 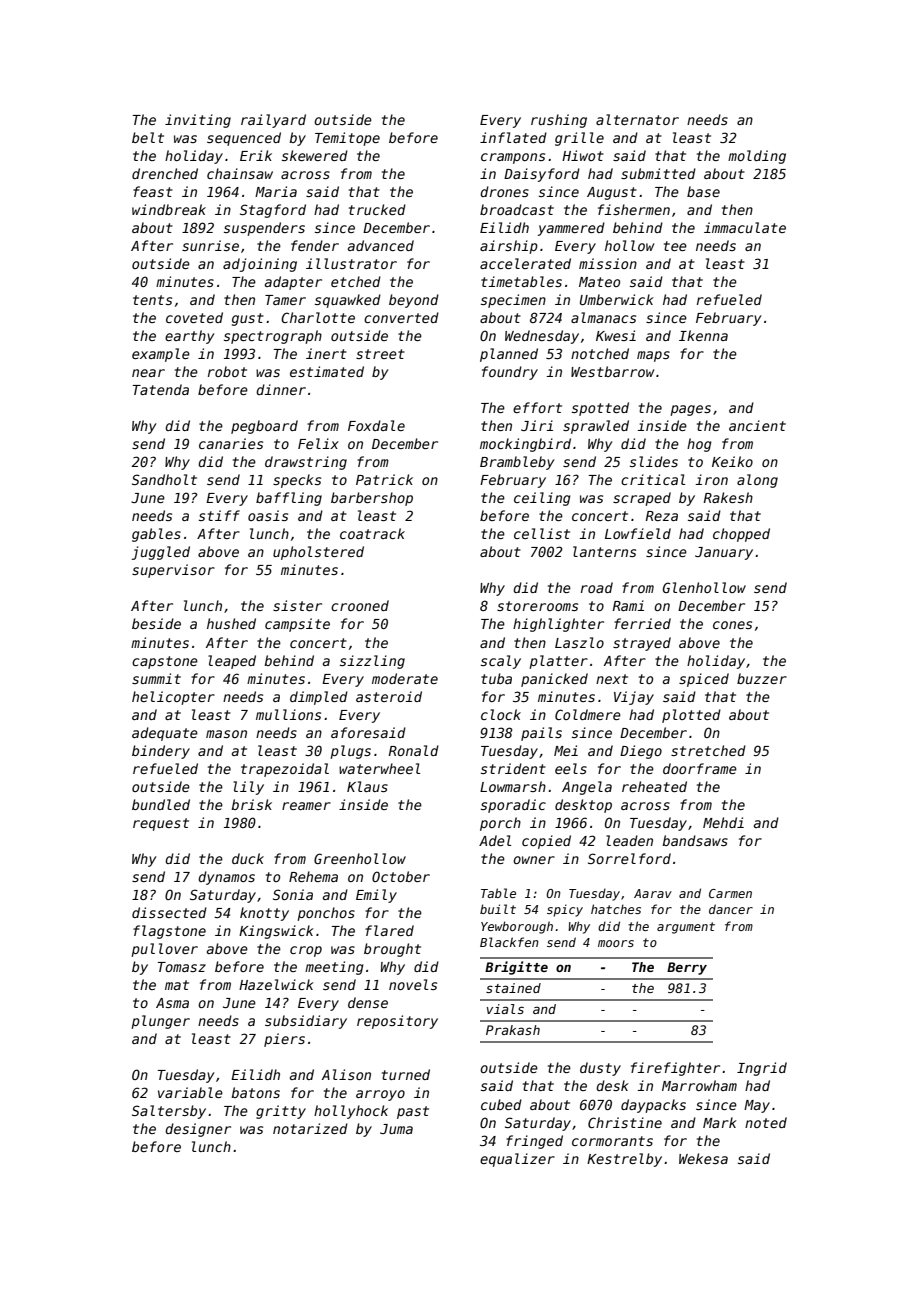 What do you see at coordinates (160, 1022) in the screenshot?
I see `plunger` at bounding box center [160, 1022].
